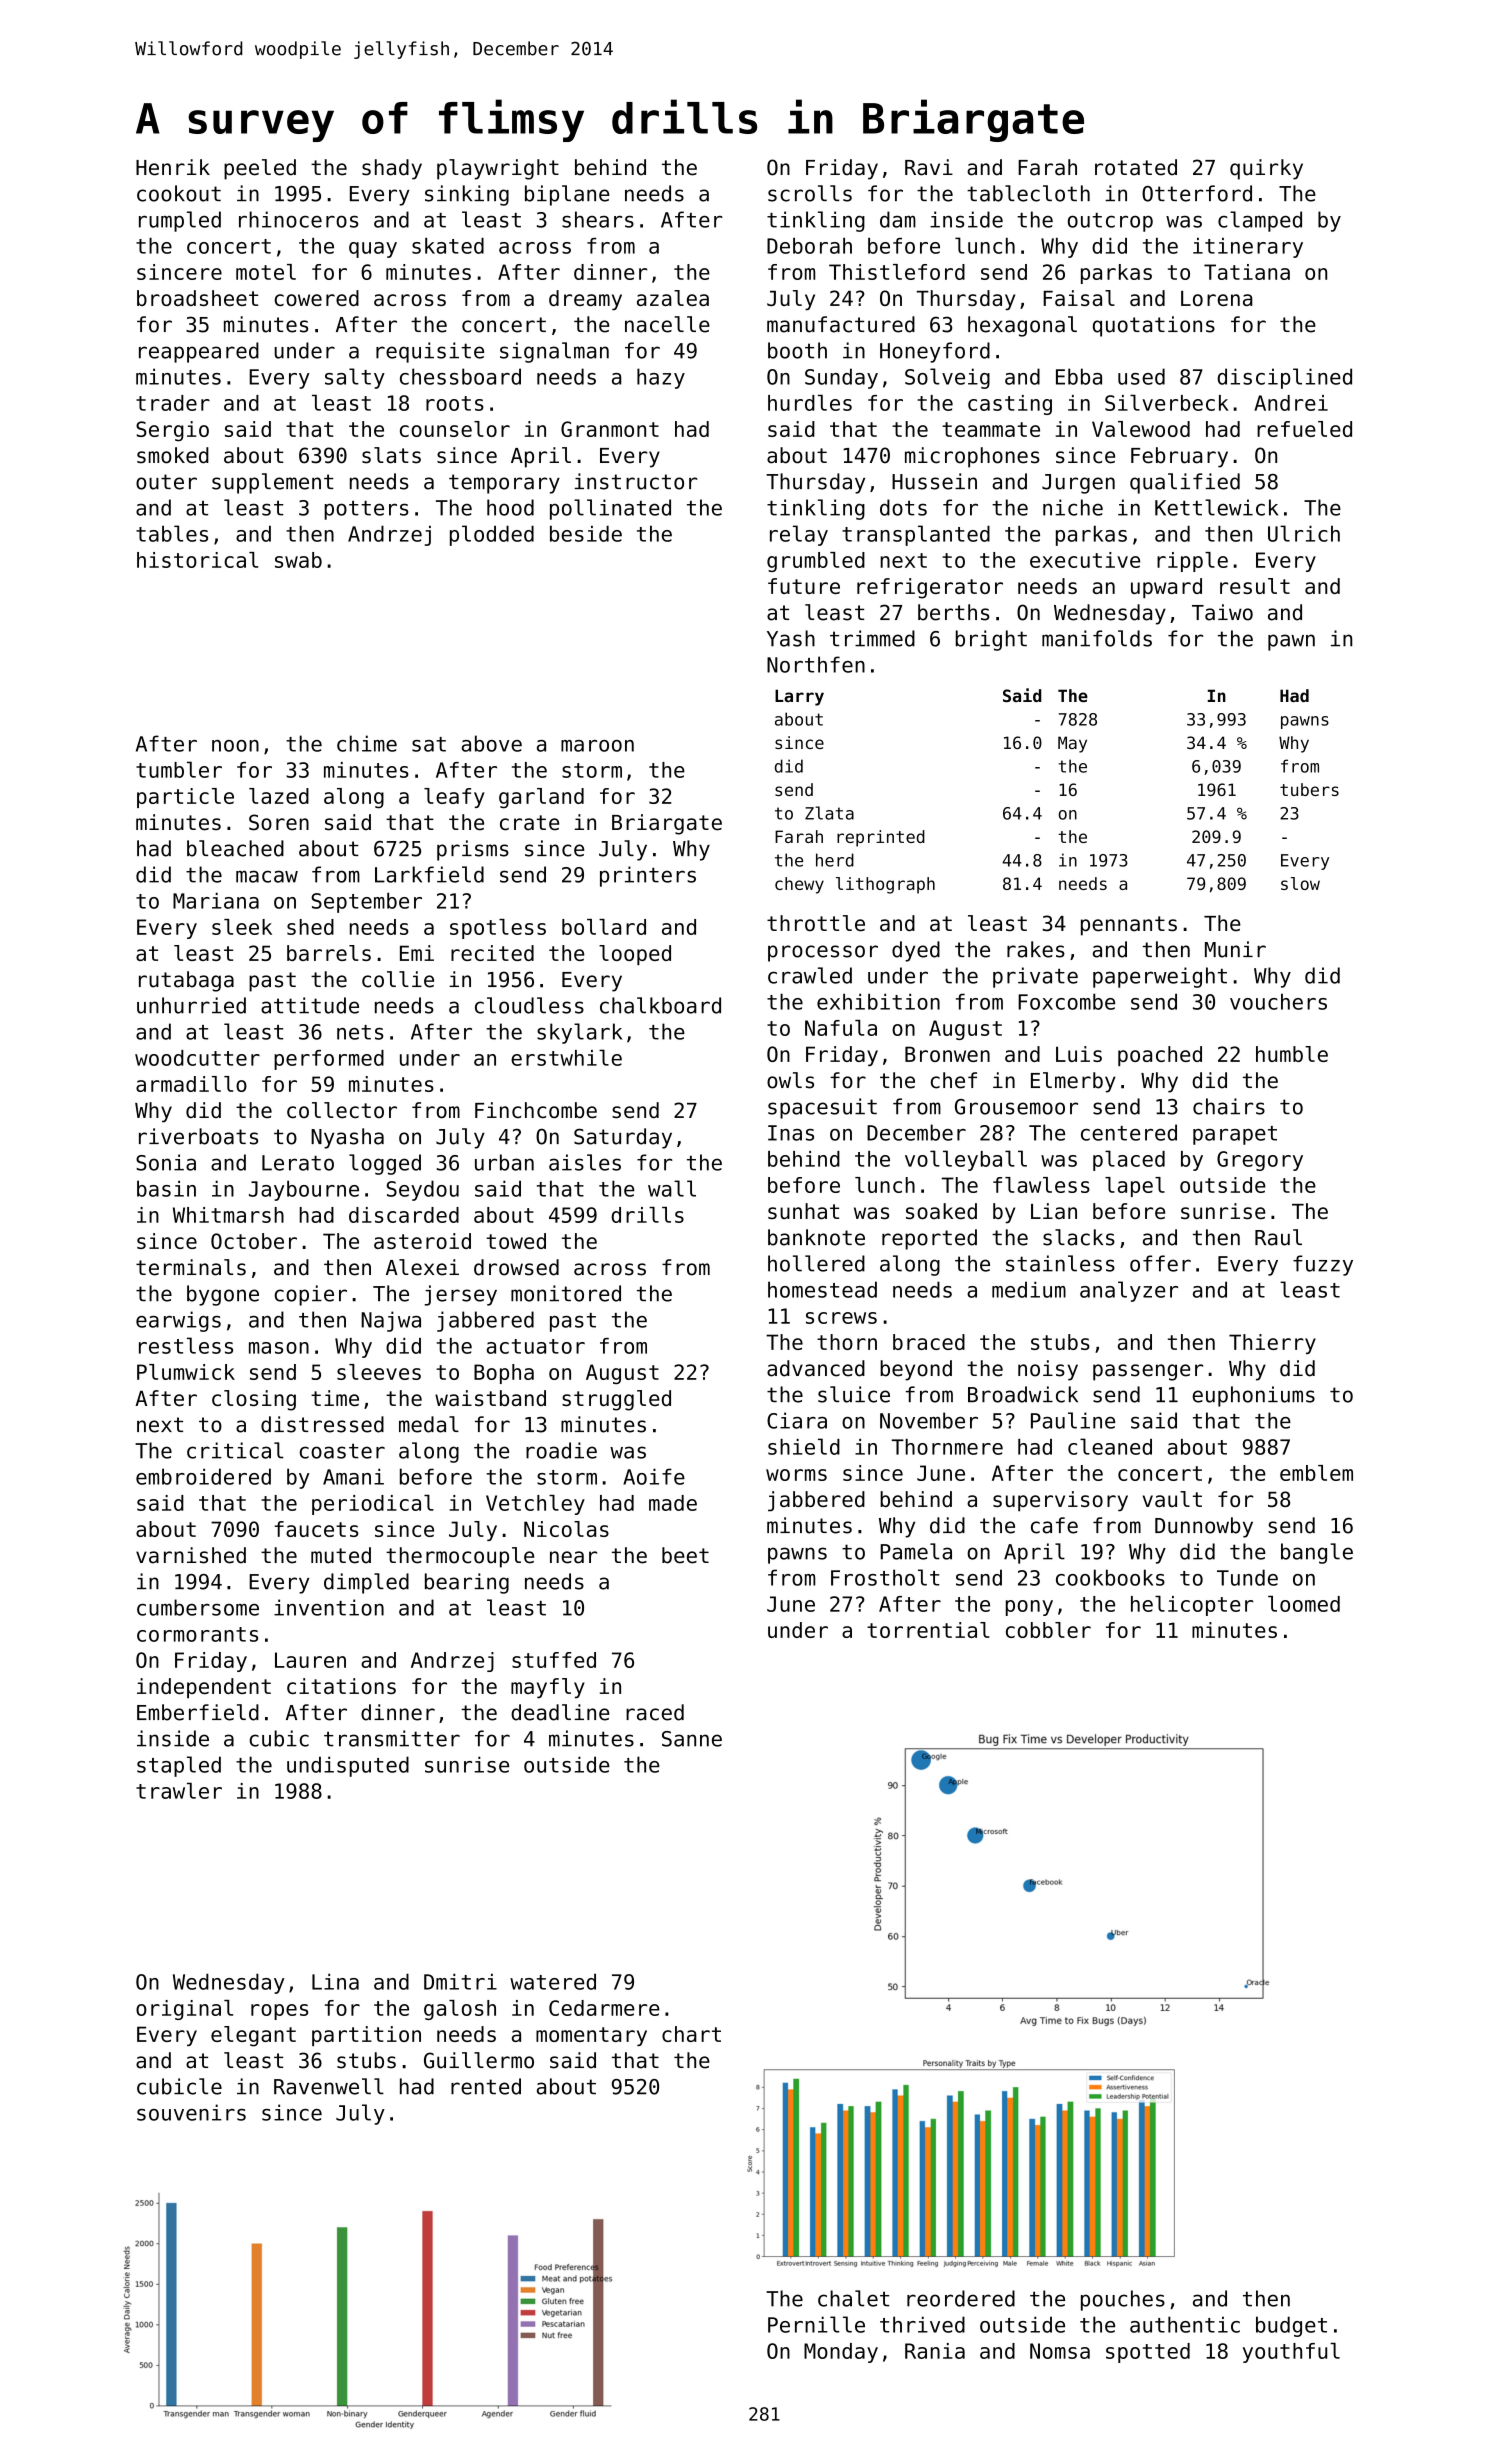 The image size is (1496, 2464). Describe the element at coordinates (430, 352) in the screenshot. I see `requisite` at that location.
